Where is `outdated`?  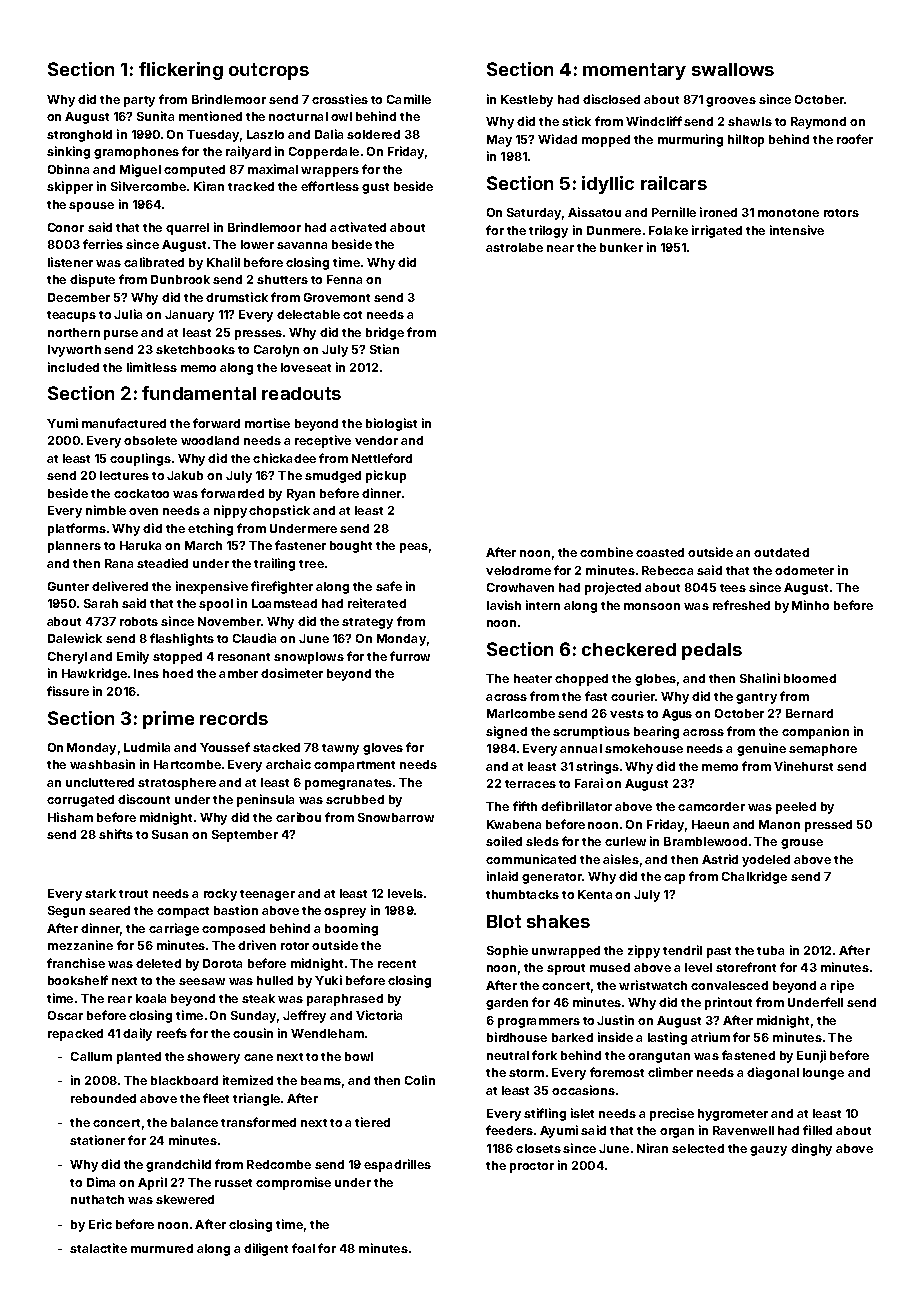 outdated is located at coordinates (781, 552).
